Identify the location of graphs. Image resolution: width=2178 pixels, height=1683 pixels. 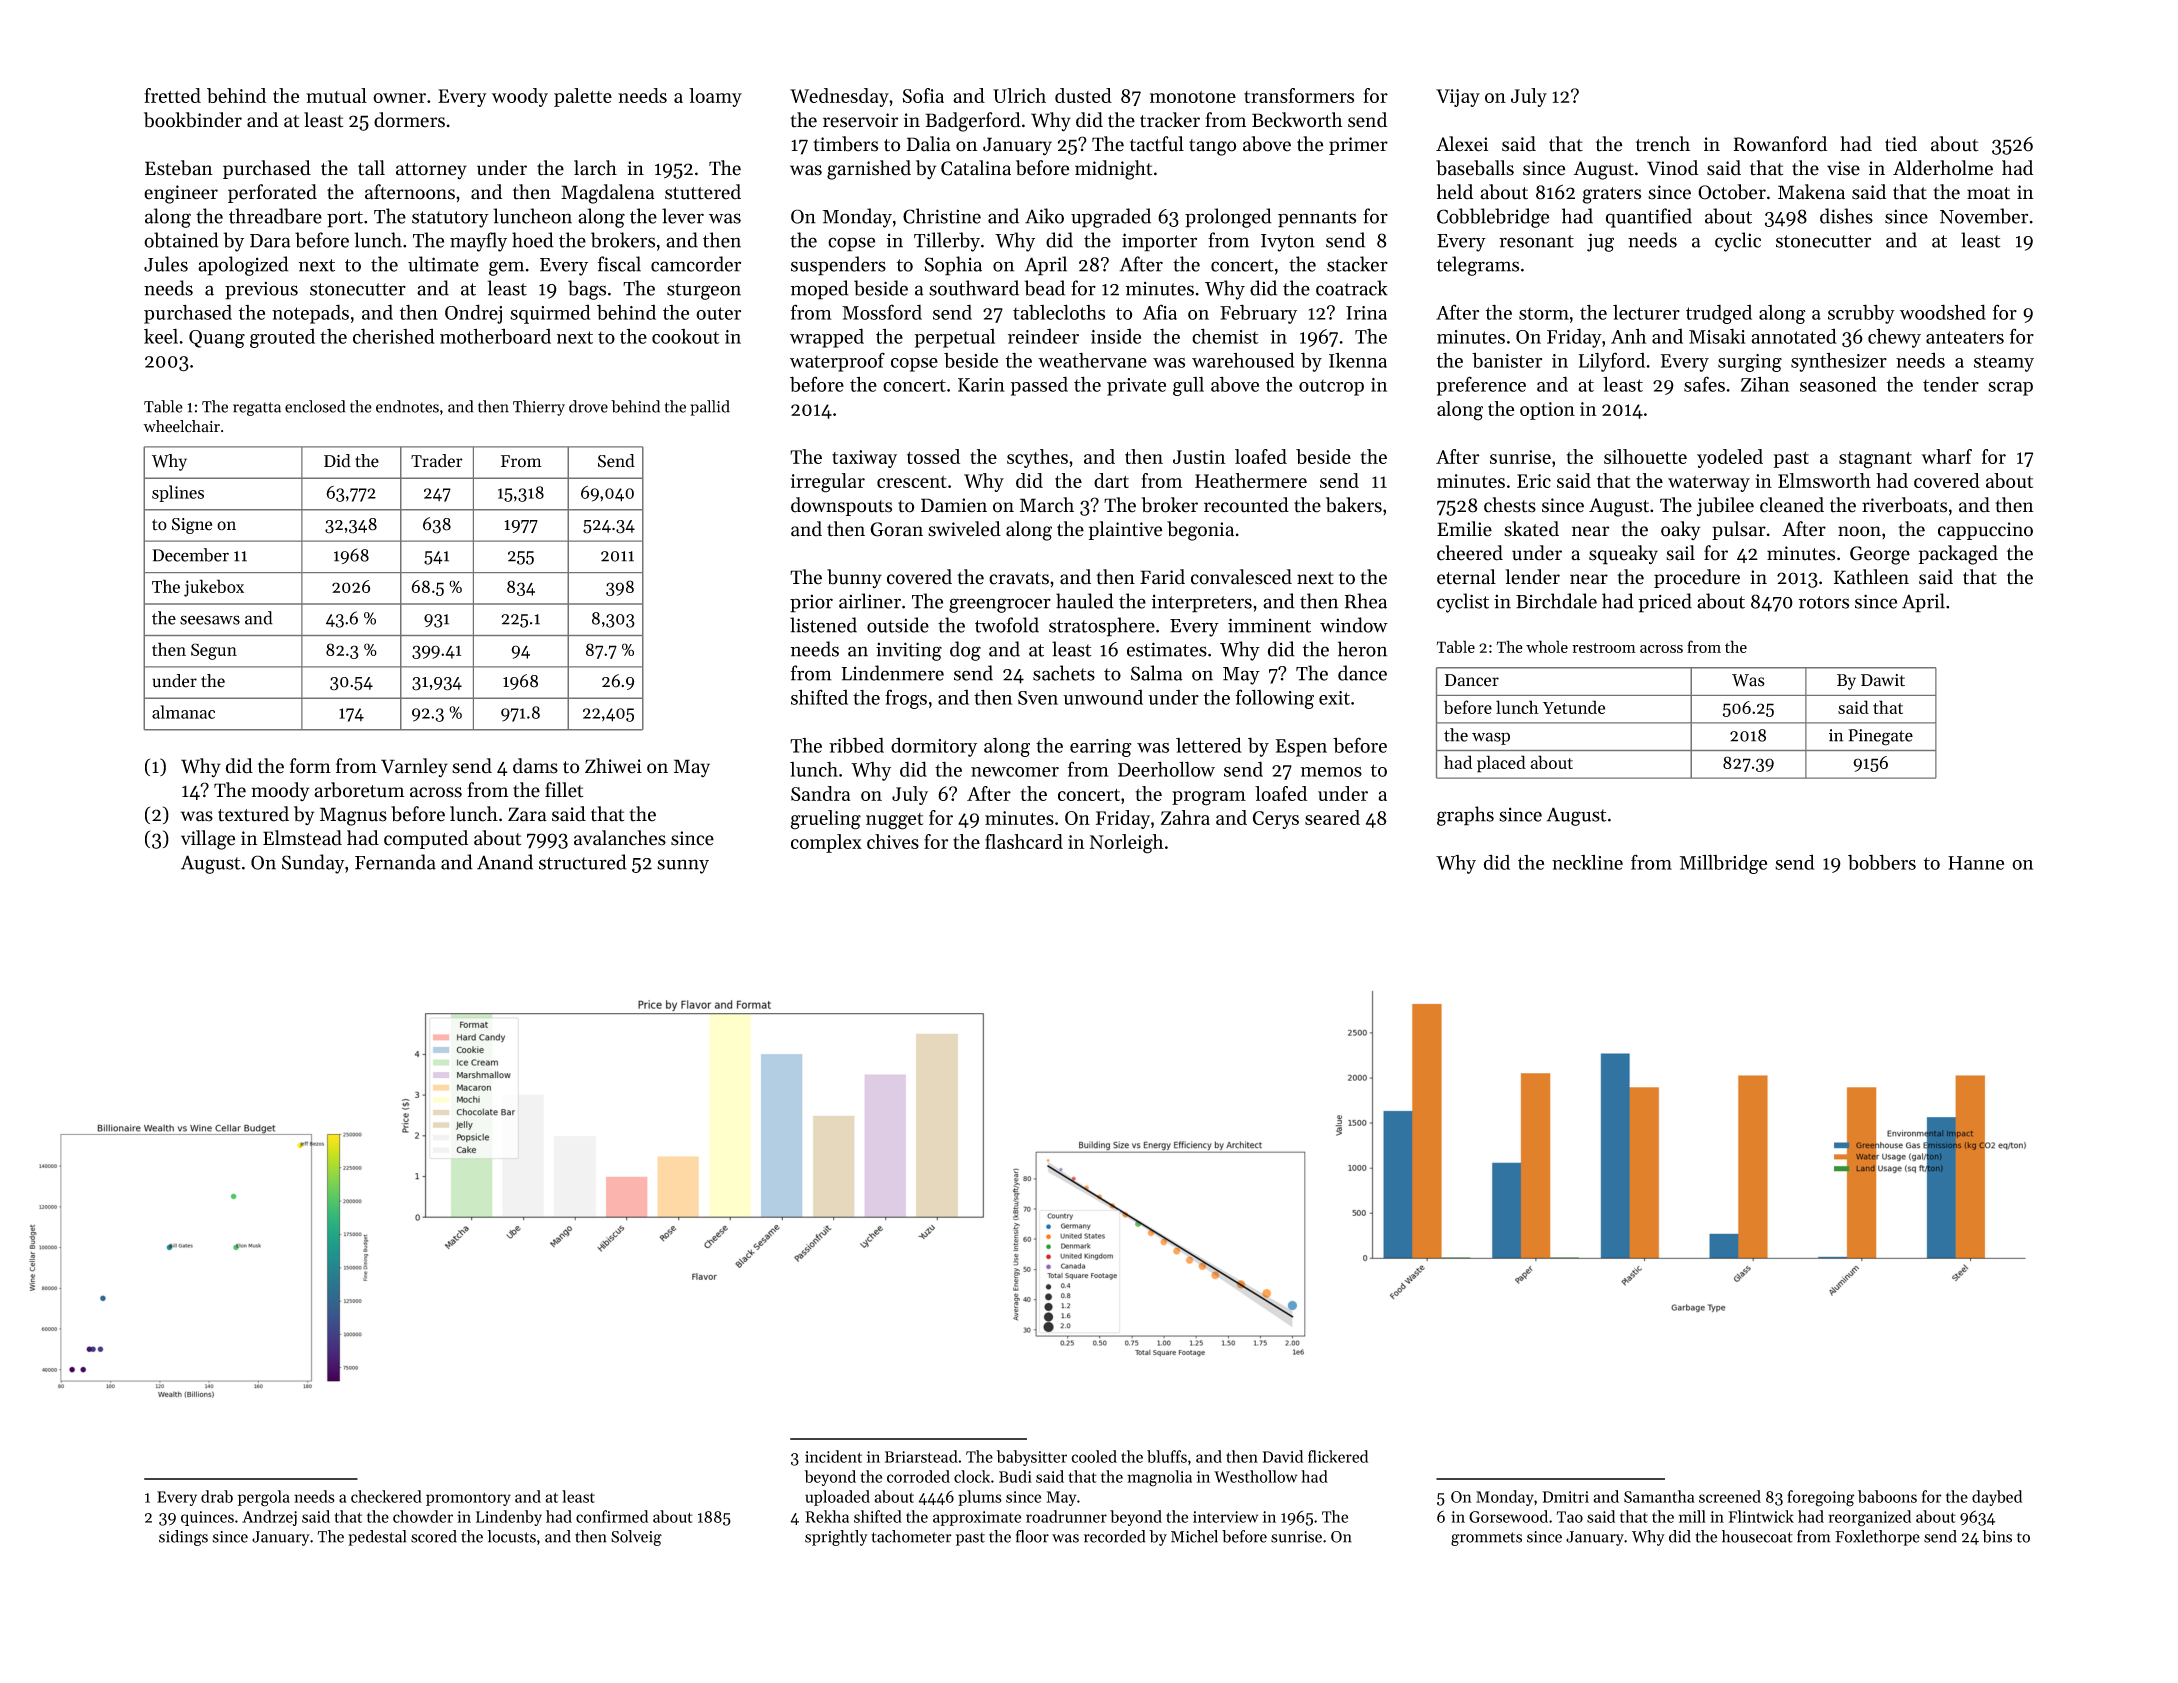
(1465, 816).
